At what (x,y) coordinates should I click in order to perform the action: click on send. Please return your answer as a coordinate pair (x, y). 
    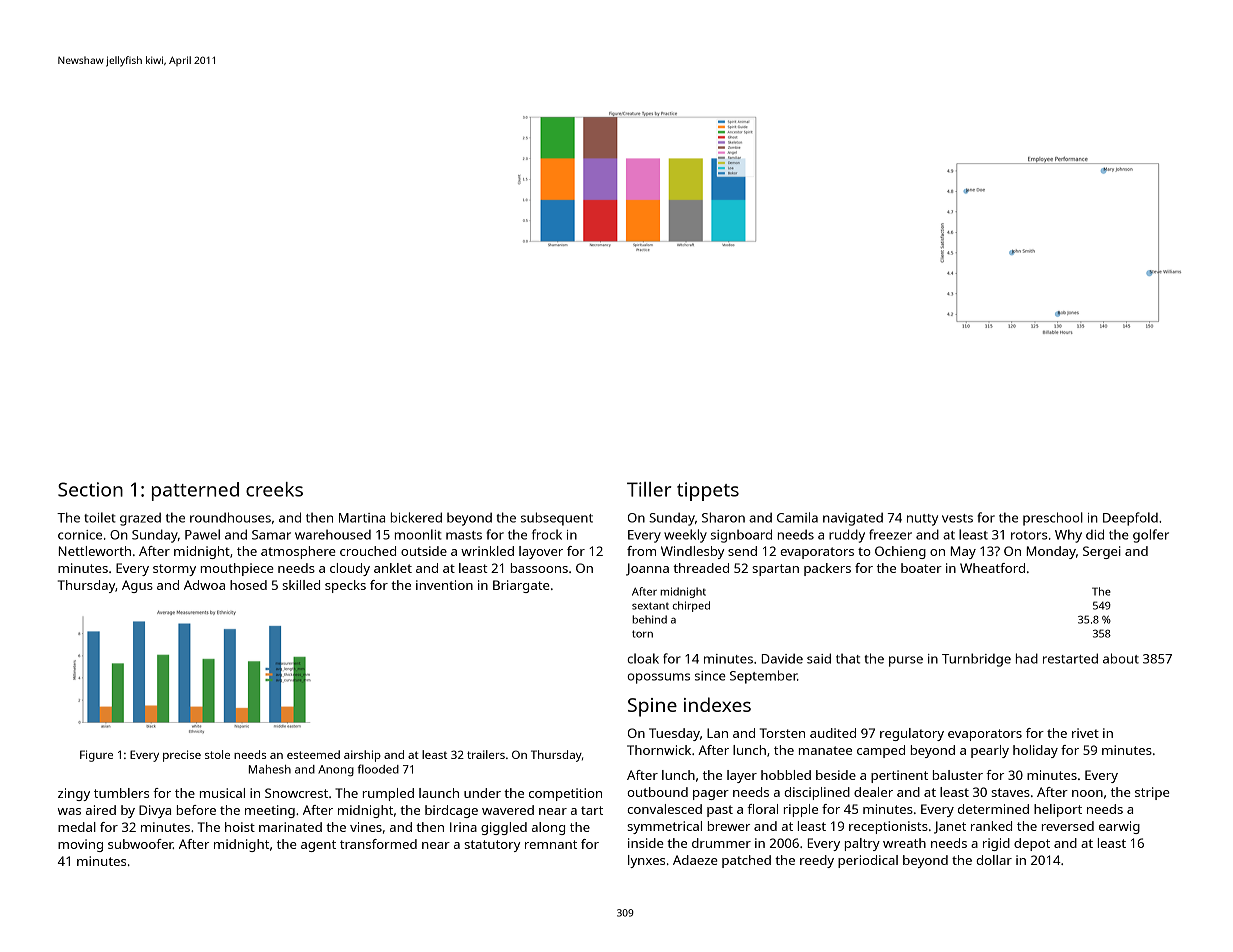
    Looking at the image, I should click on (742, 551).
